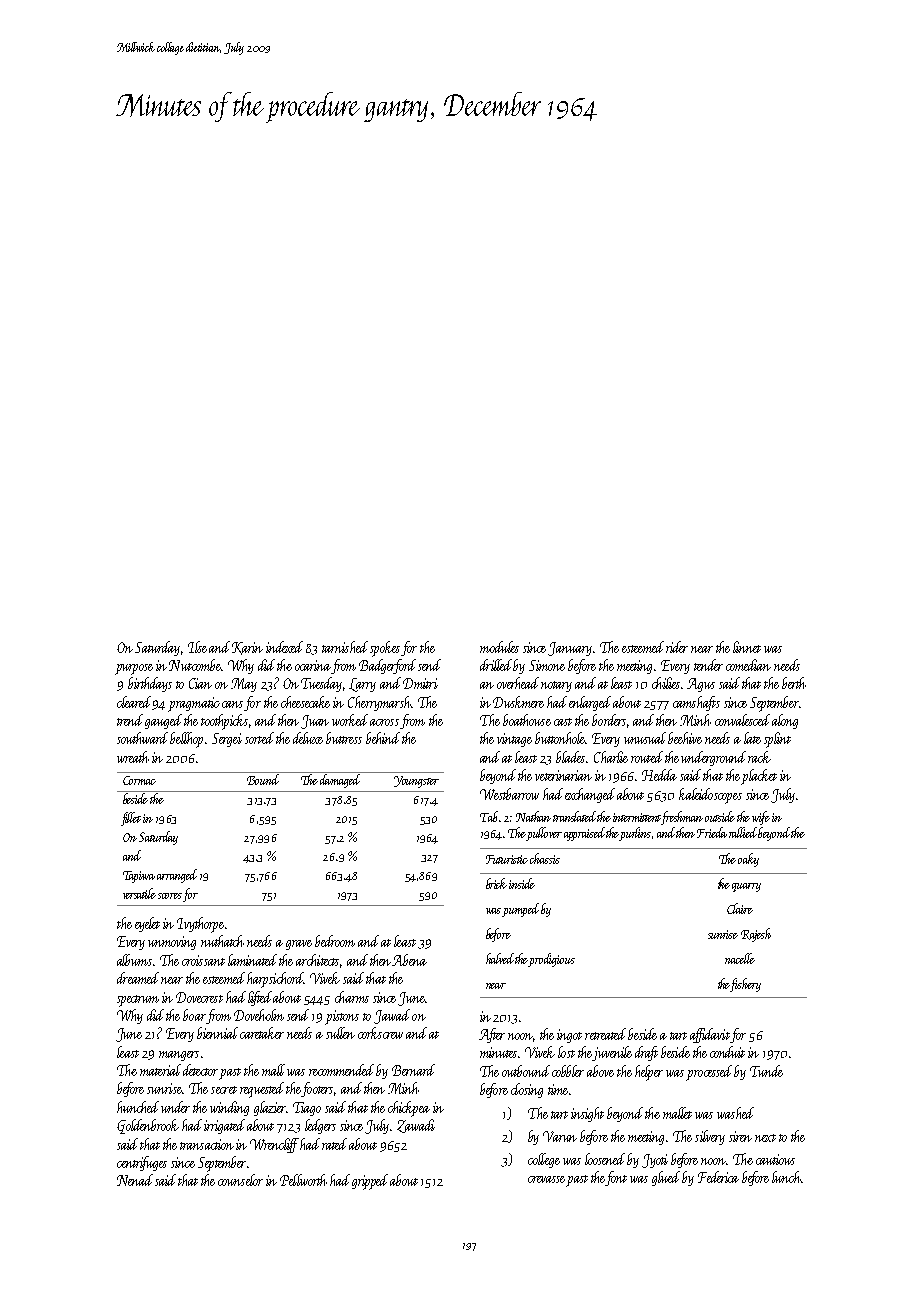 The image size is (924, 1308). What do you see at coordinates (284, 647) in the page?
I see `indexed` at bounding box center [284, 647].
